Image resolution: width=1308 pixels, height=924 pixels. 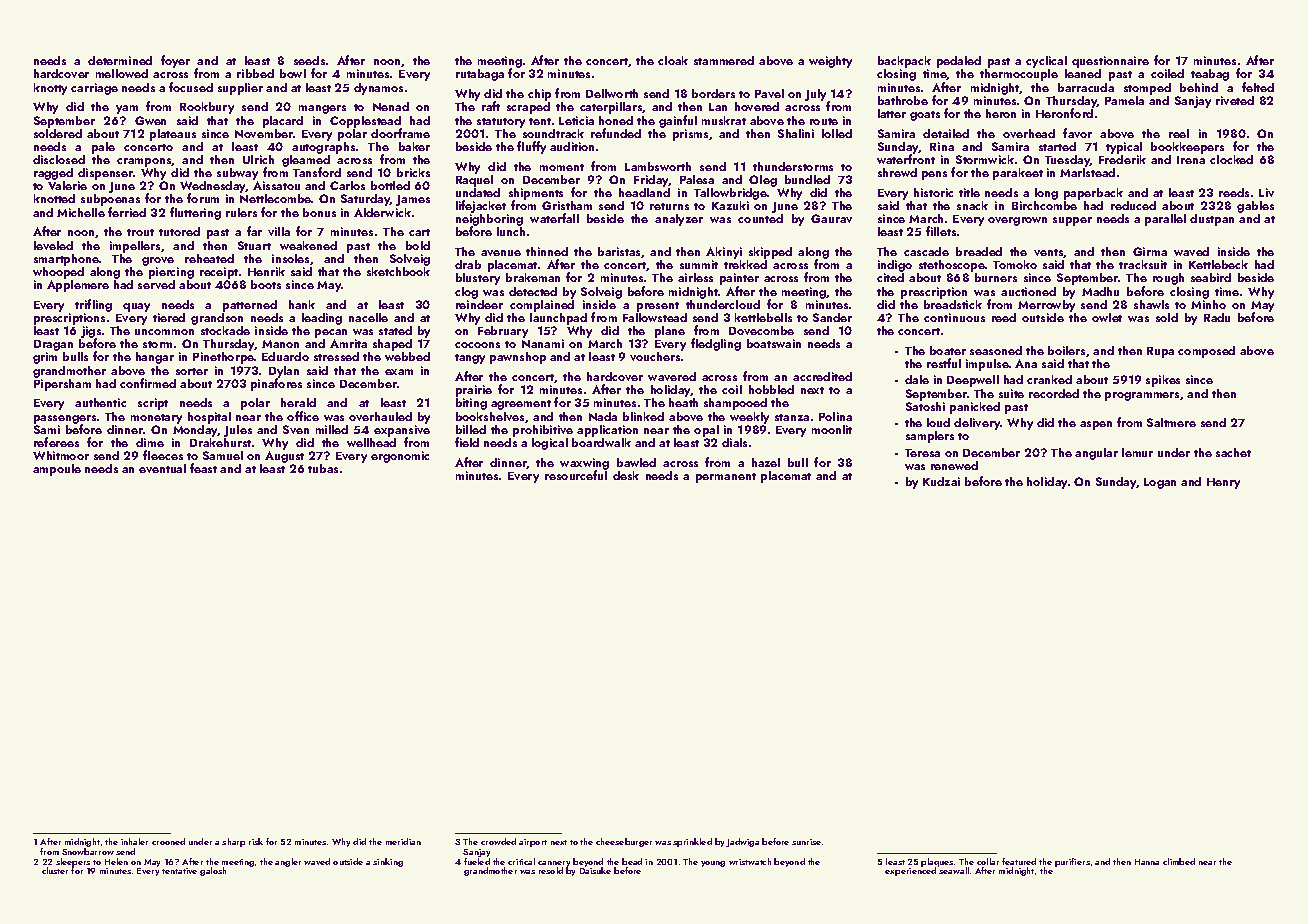 What do you see at coordinates (1211, 277) in the screenshot?
I see `seabird` at bounding box center [1211, 277].
